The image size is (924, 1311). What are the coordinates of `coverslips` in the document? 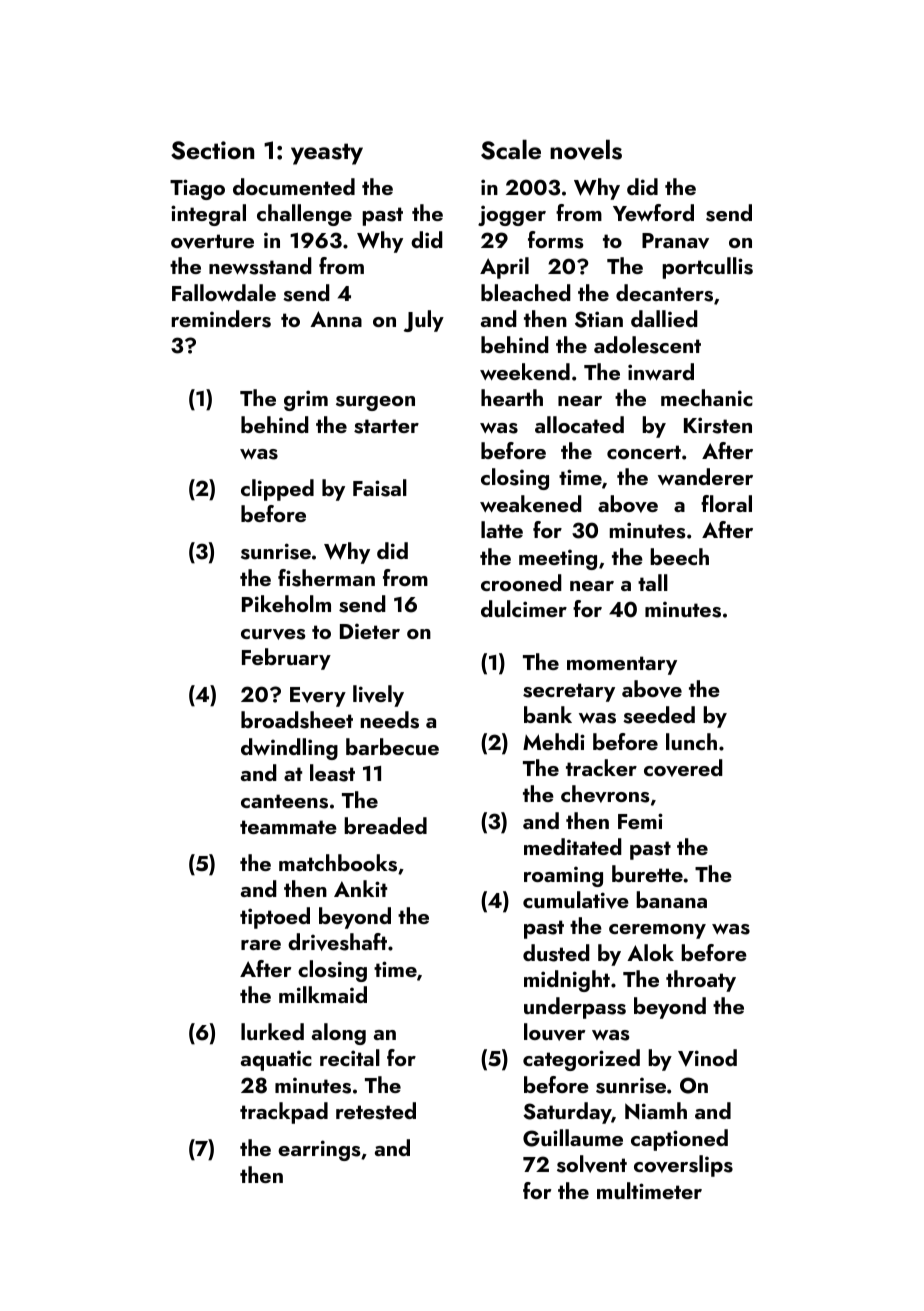 It's located at (683, 1166).
